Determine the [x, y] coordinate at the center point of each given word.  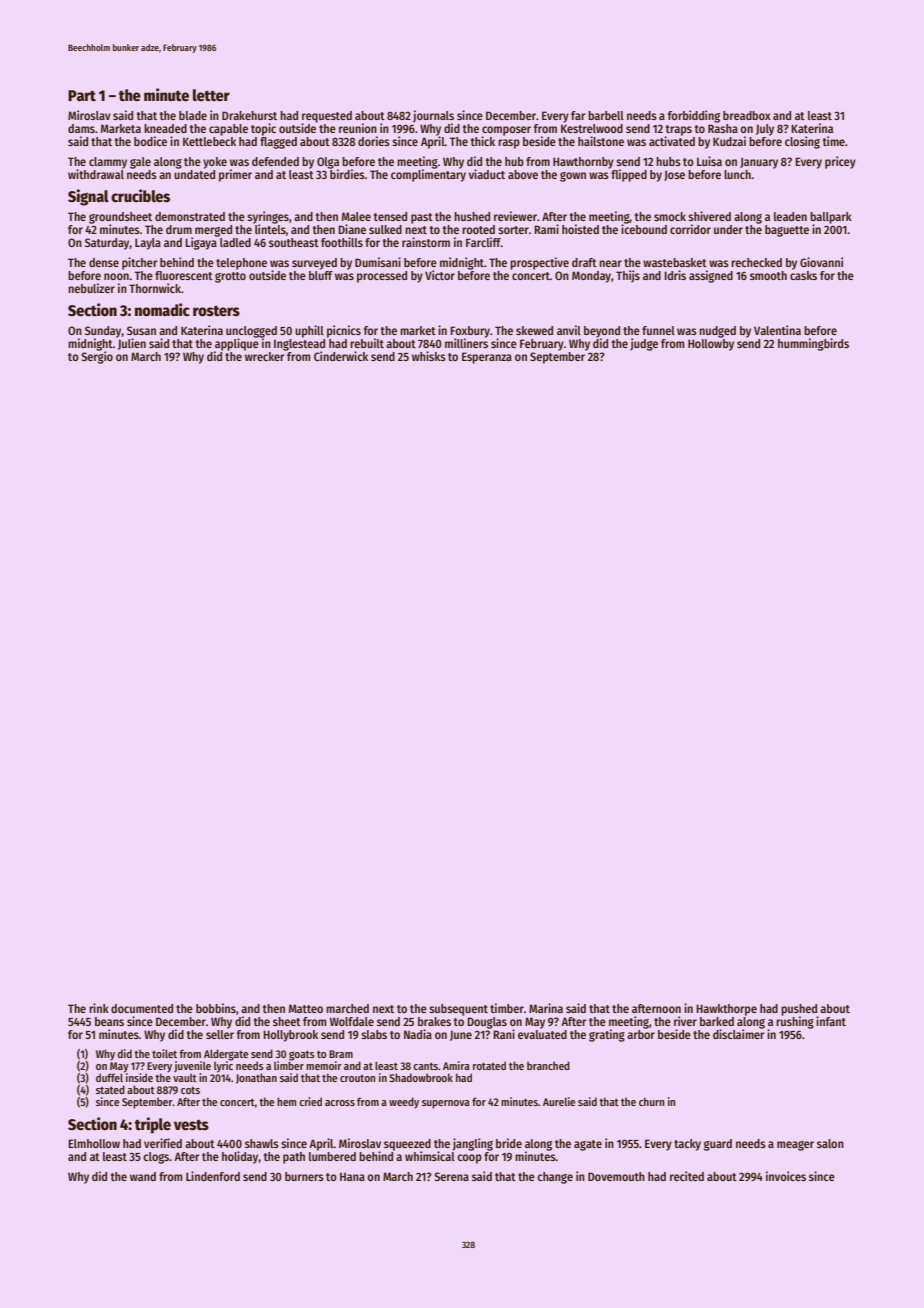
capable [228, 130]
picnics [344, 331]
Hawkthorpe [726, 1010]
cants [425, 1066]
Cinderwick [341, 356]
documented [142, 1008]
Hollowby [711, 345]
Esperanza [487, 358]
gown [573, 177]
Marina [546, 1008]
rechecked [756, 262]
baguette [787, 231]
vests [191, 1125]
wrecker [264, 356]
